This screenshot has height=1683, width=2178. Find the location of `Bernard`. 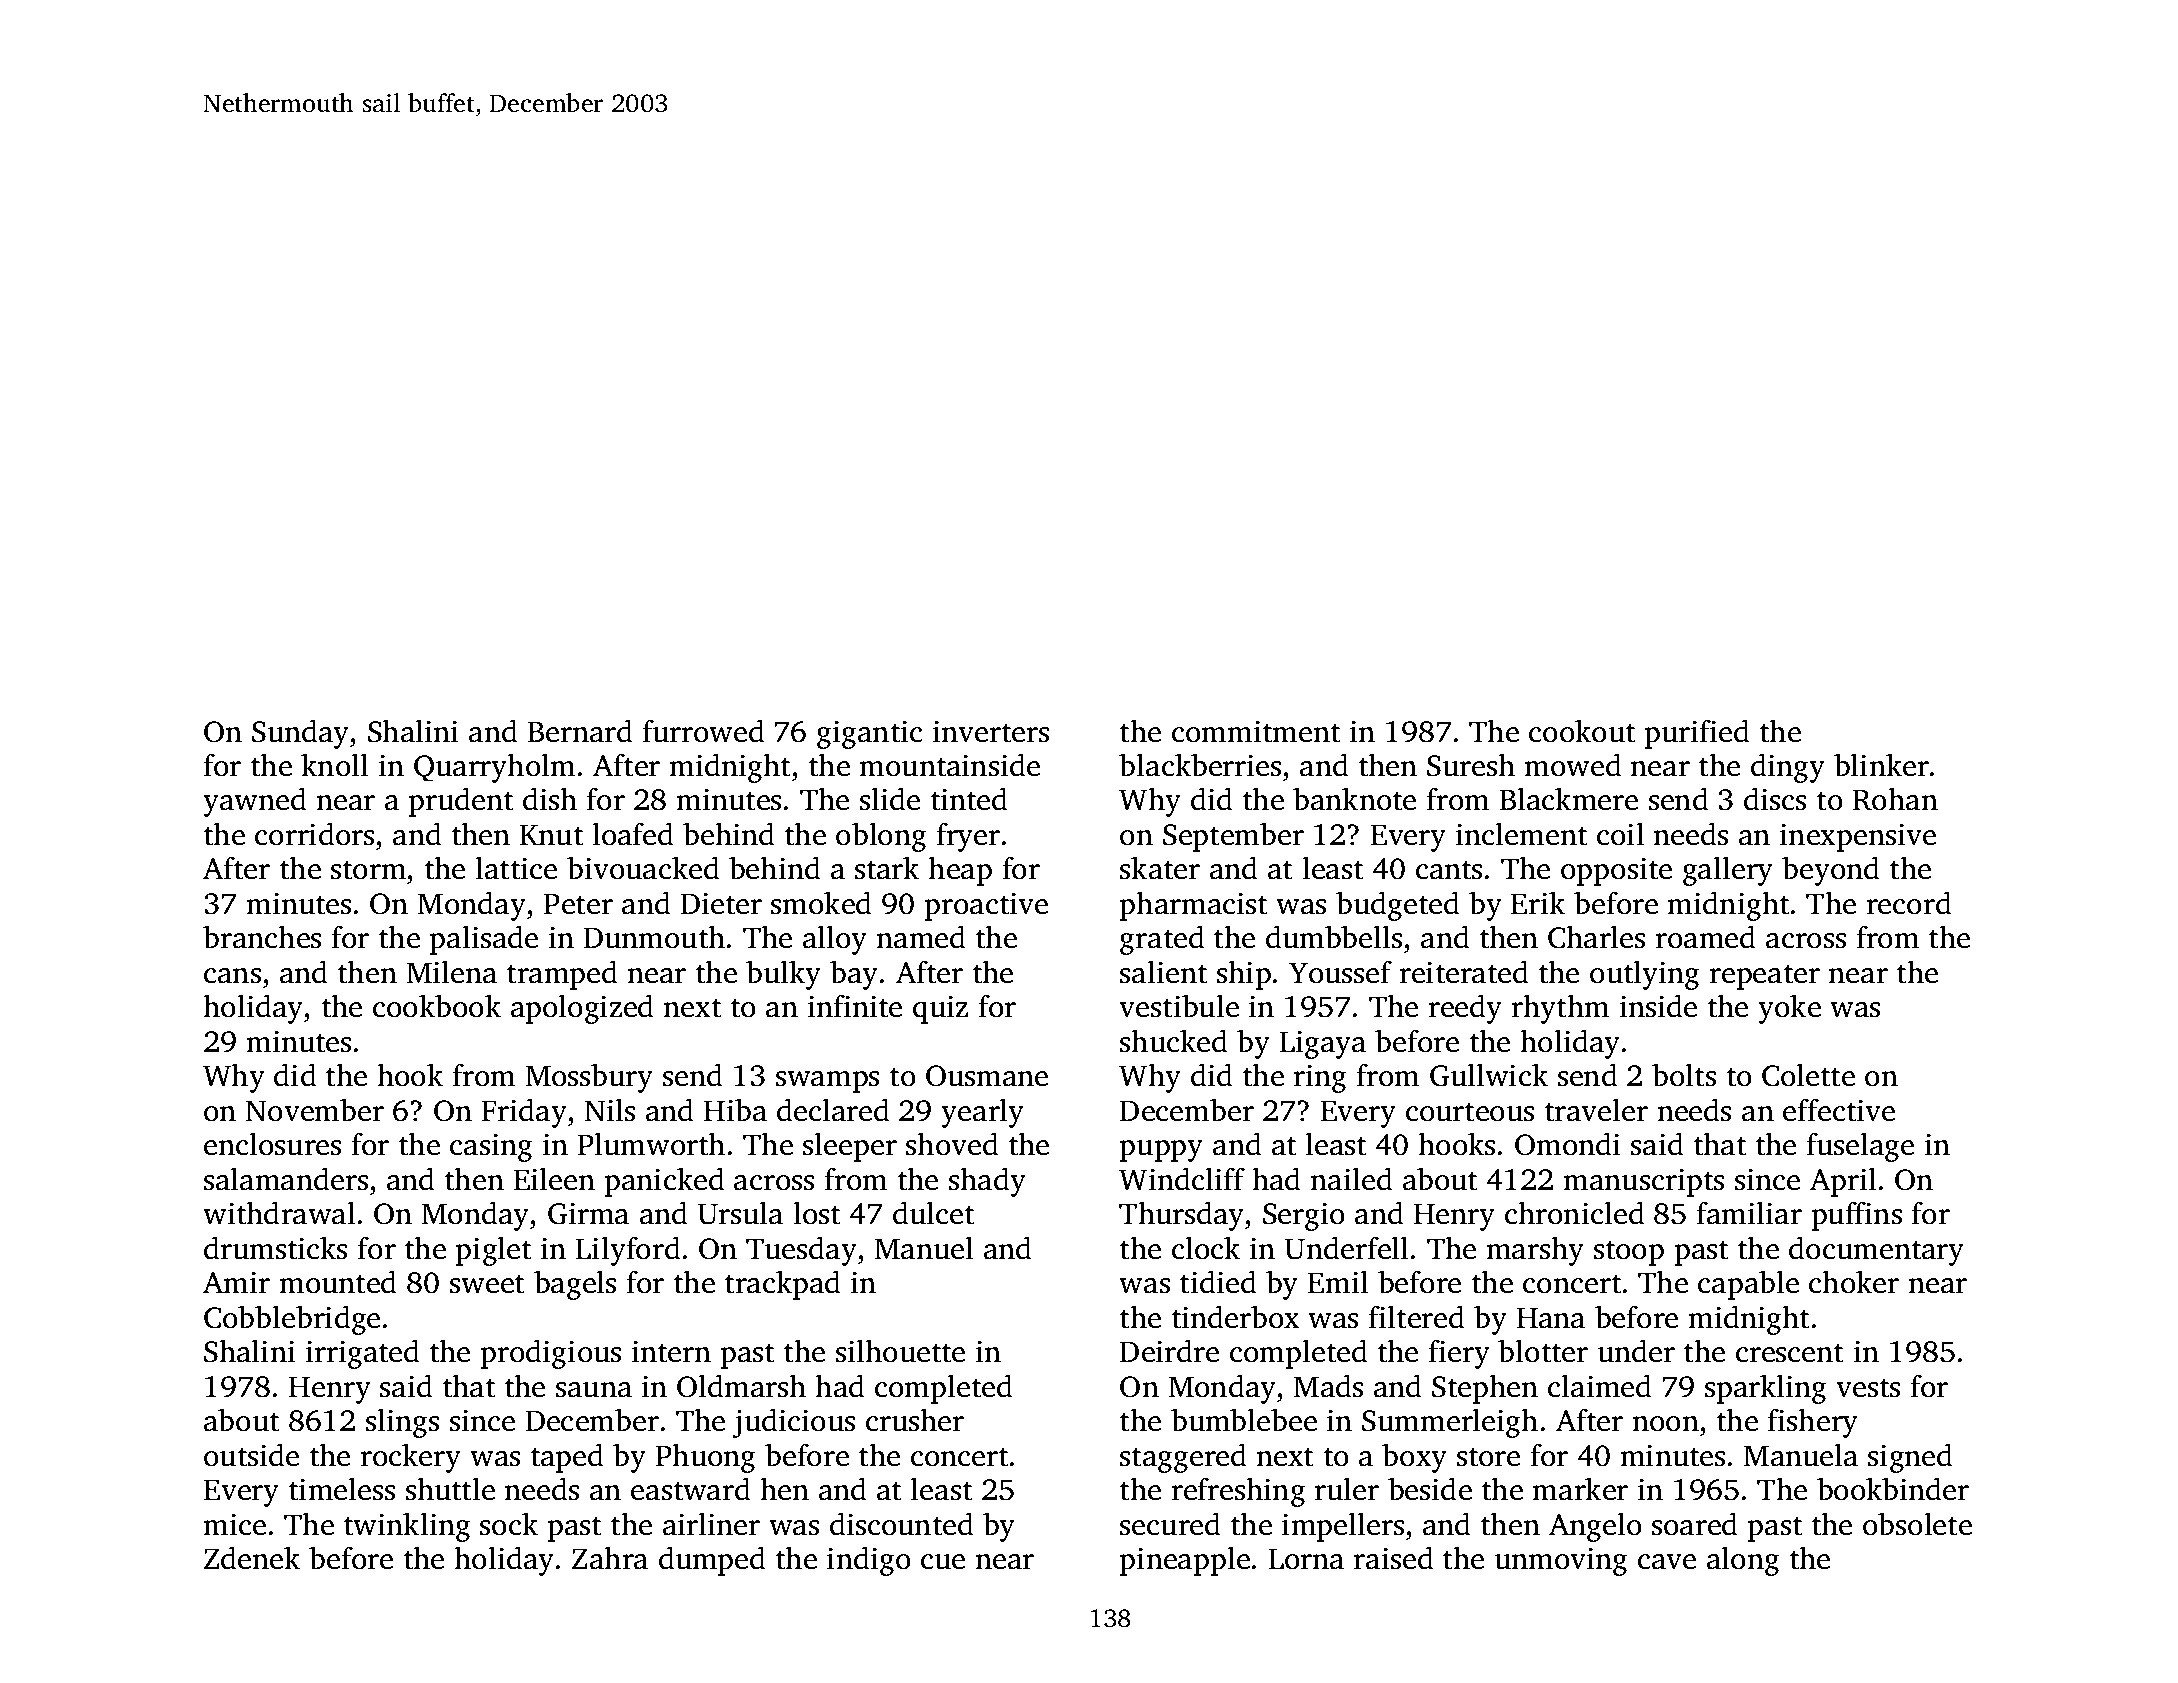

Bernard is located at coordinates (580, 731).
